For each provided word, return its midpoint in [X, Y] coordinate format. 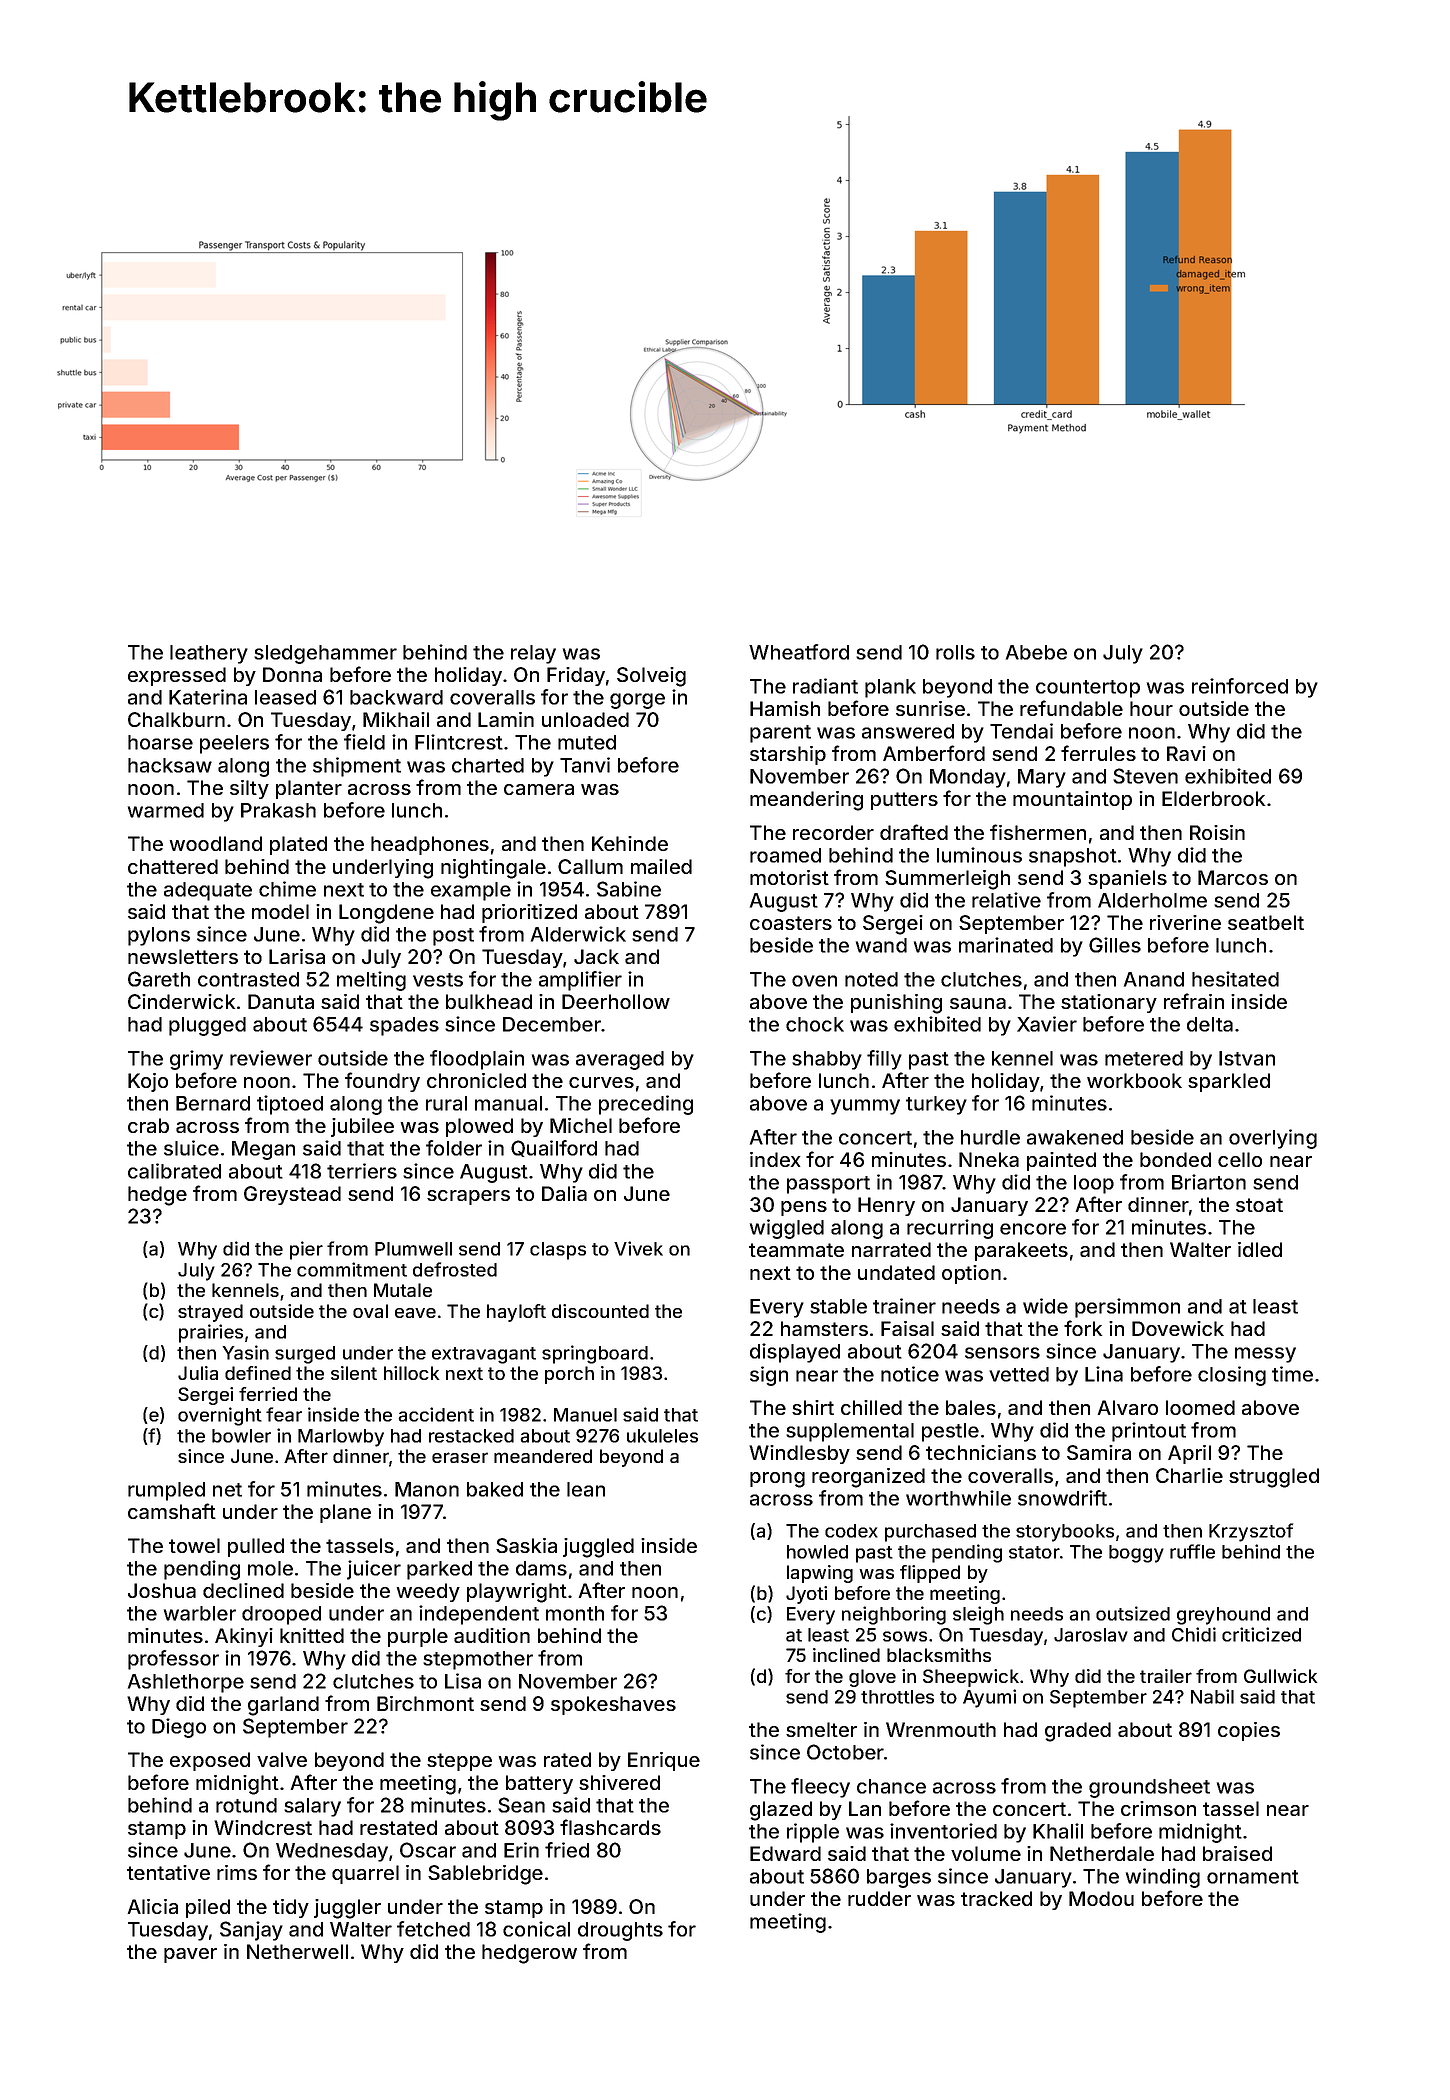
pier [306, 1250]
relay [533, 654]
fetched [433, 1929]
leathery [209, 654]
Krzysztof [1251, 1532]
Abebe [1036, 652]
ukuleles [662, 1436]
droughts [620, 1931]
